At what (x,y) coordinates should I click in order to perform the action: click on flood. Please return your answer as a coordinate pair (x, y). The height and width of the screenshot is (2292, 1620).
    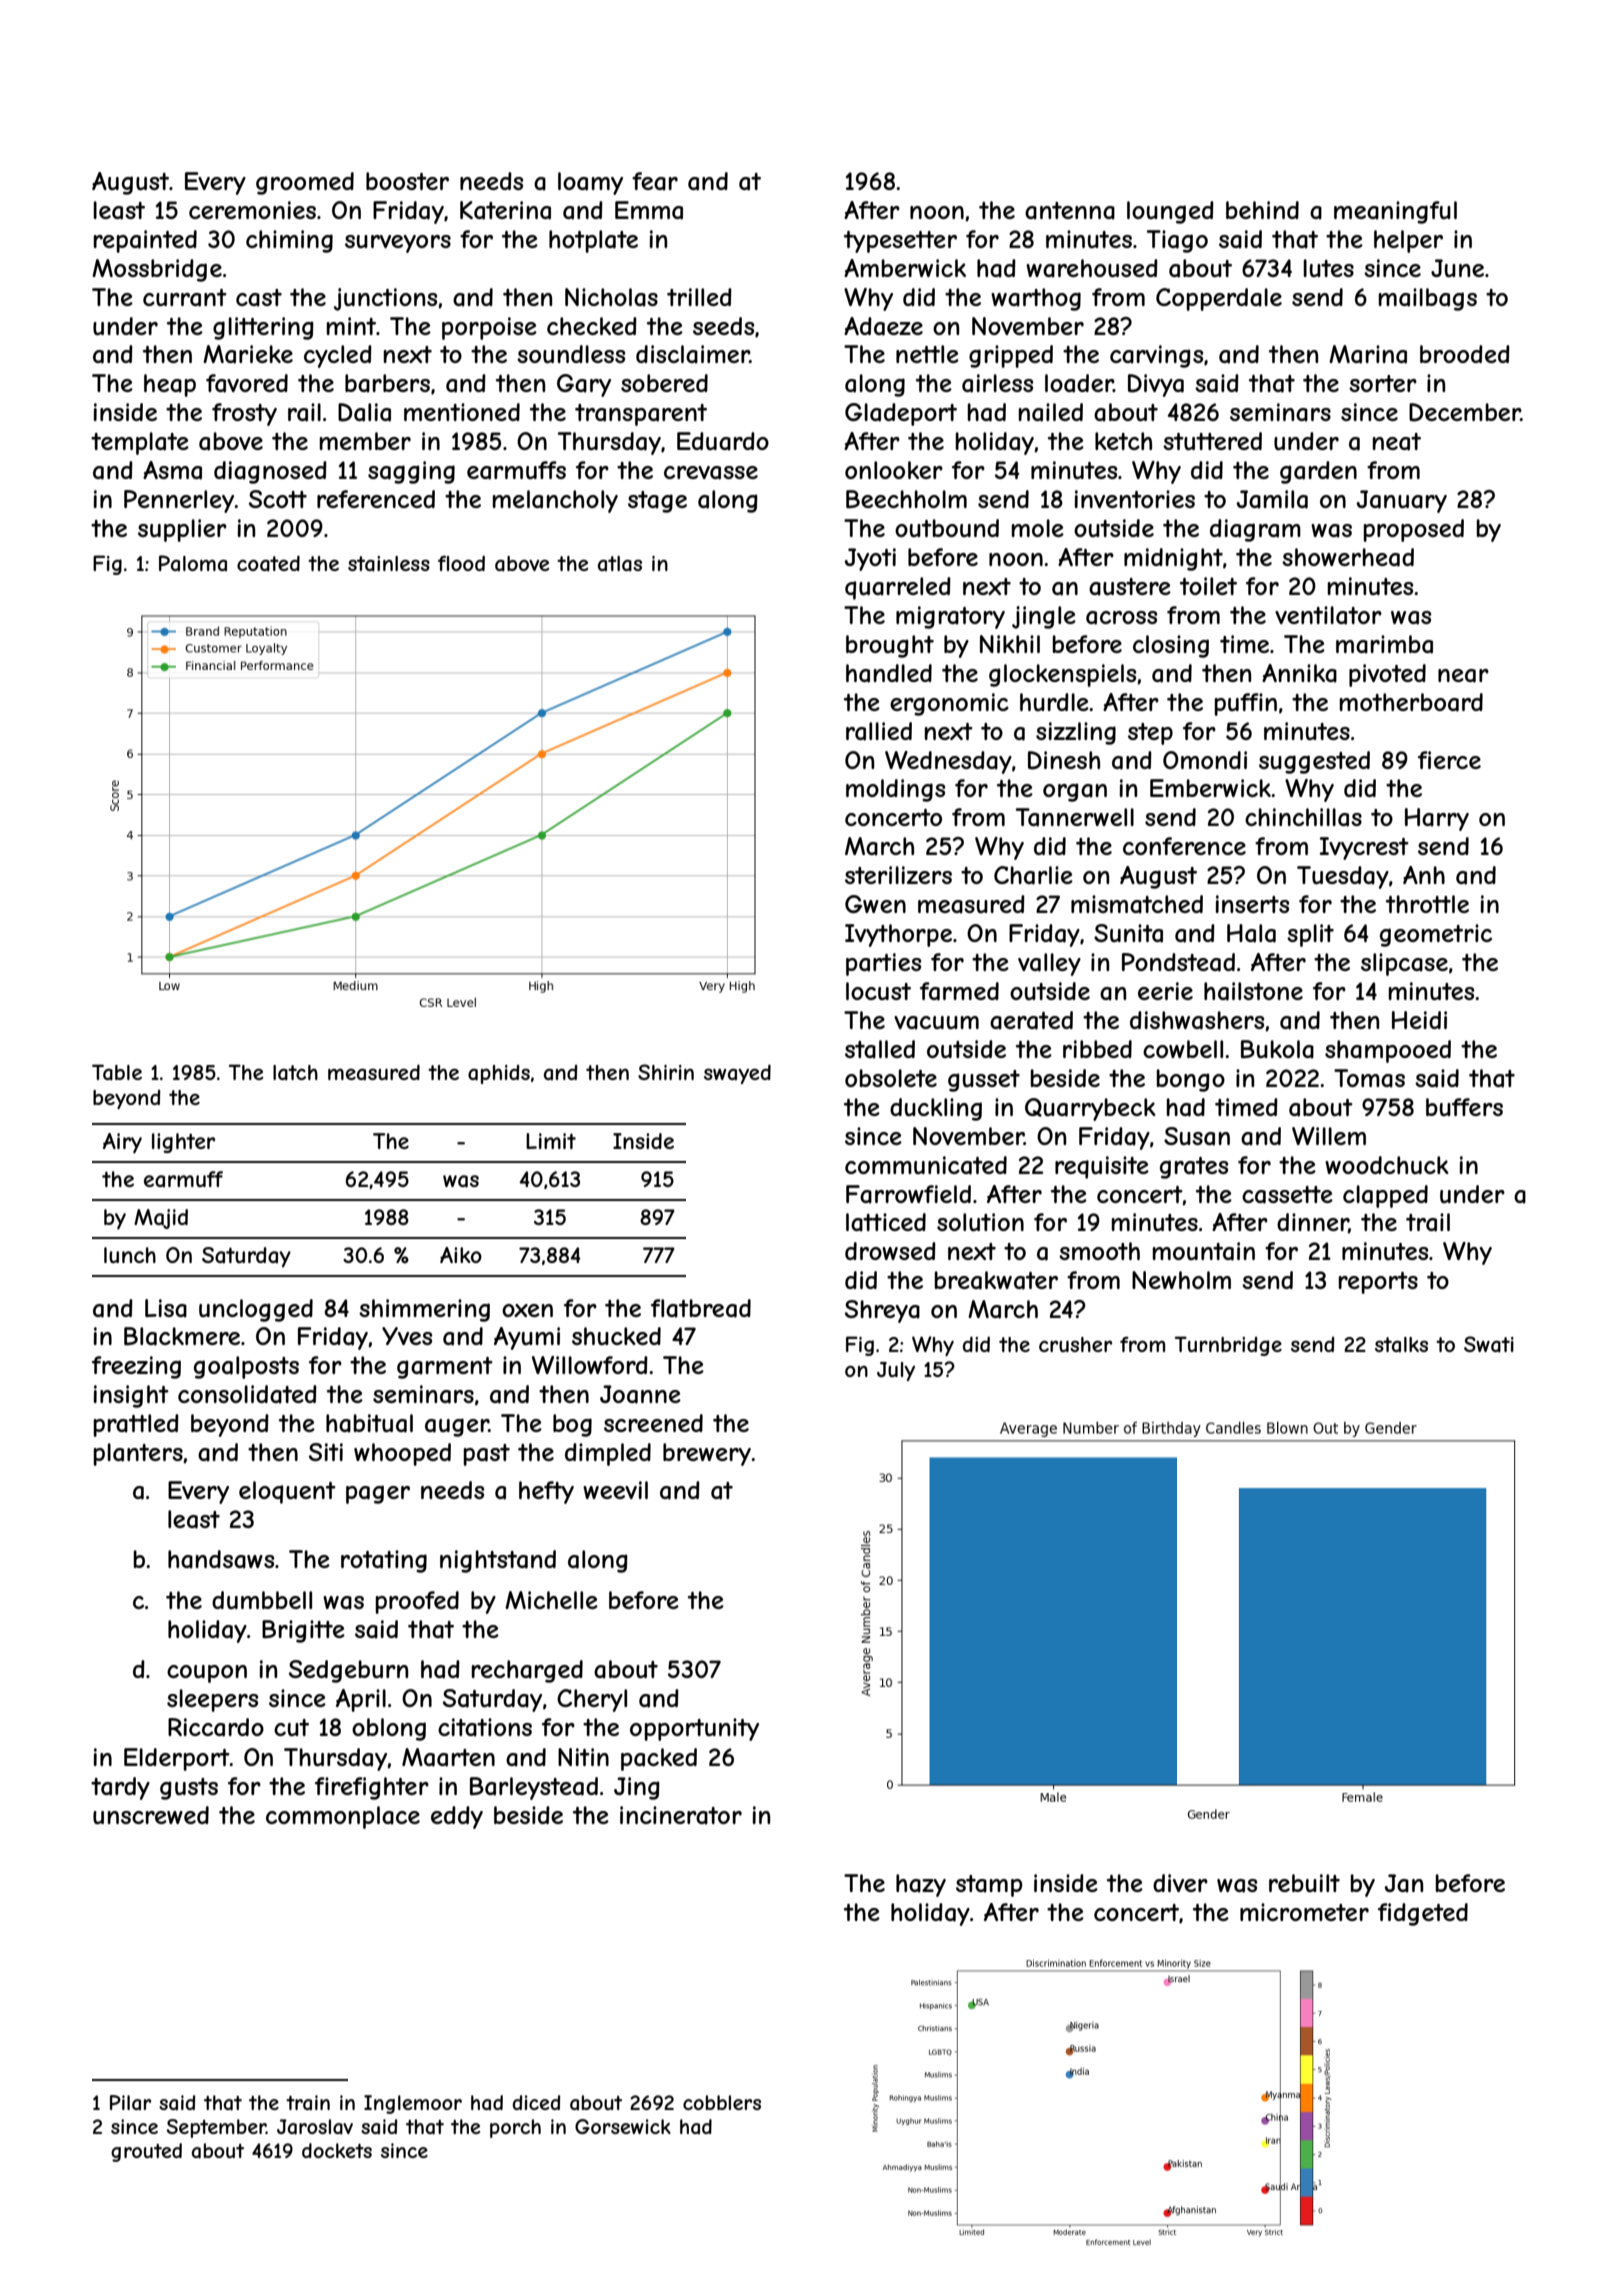
    Looking at the image, I should click on (461, 563).
